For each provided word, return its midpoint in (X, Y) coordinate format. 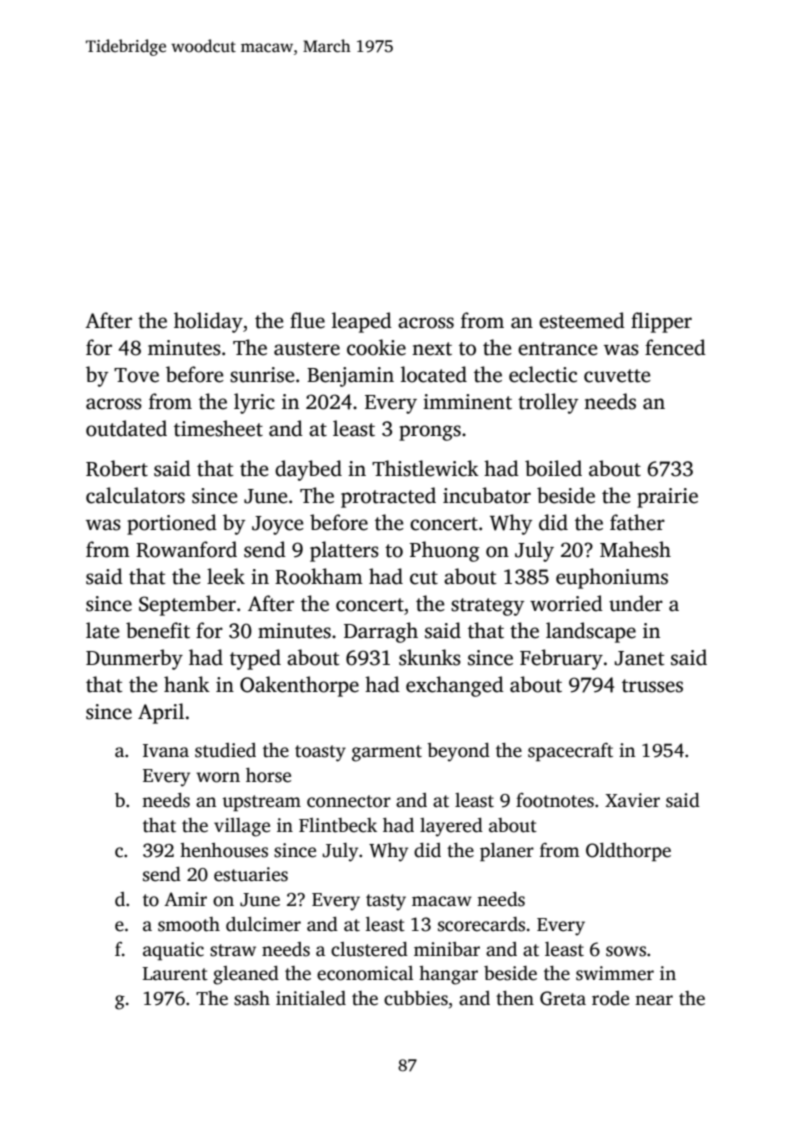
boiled (553, 468)
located (434, 374)
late (103, 630)
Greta (563, 998)
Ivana (166, 751)
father (637, 522)
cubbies (416, 998)
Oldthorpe (628, 852)
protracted (388, 497)
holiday (208, 322)
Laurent (175, 974)
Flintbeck (338, 825)
